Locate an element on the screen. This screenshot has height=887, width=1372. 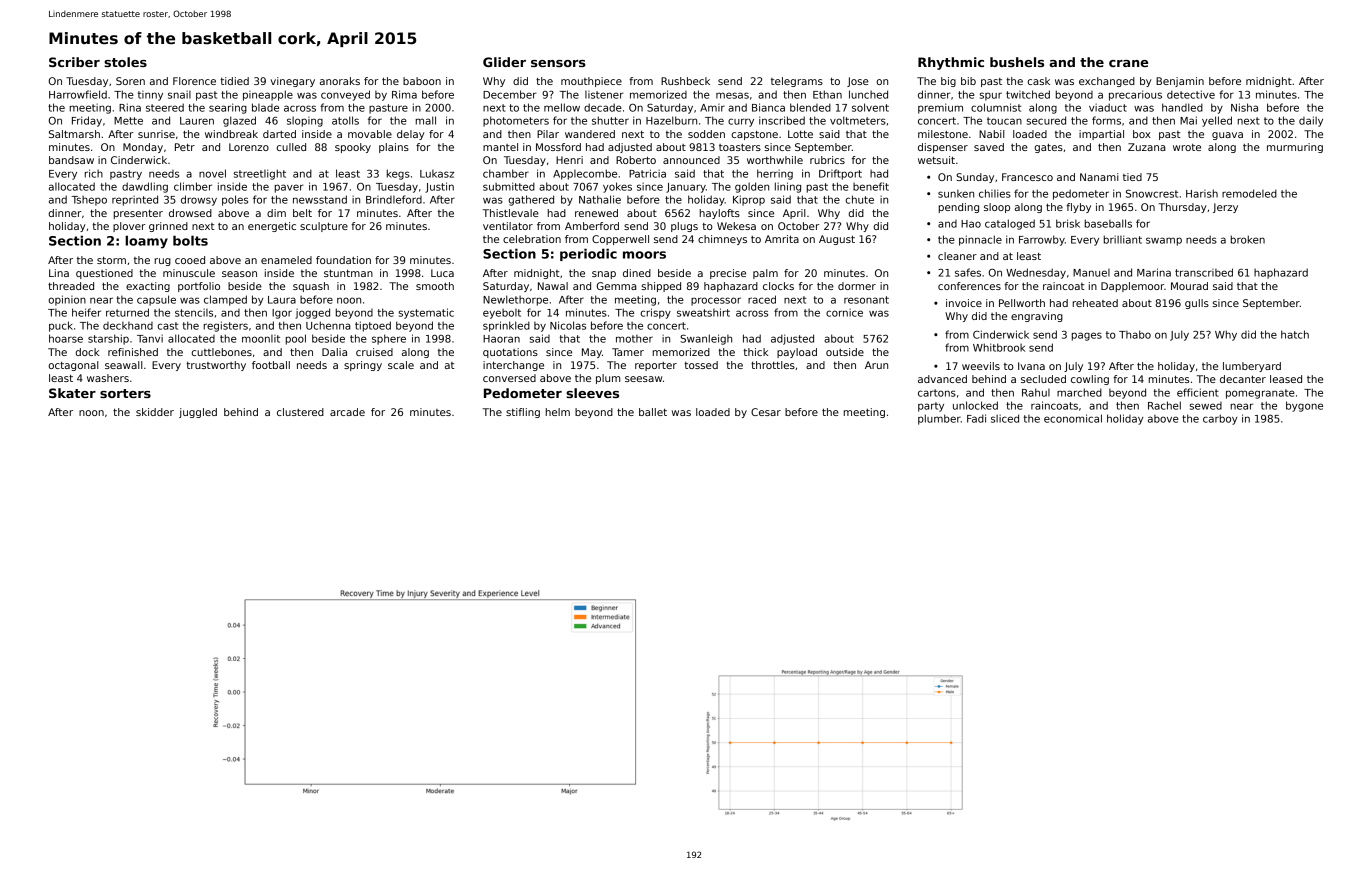
Mossford is located at coordinates (558, 147).
